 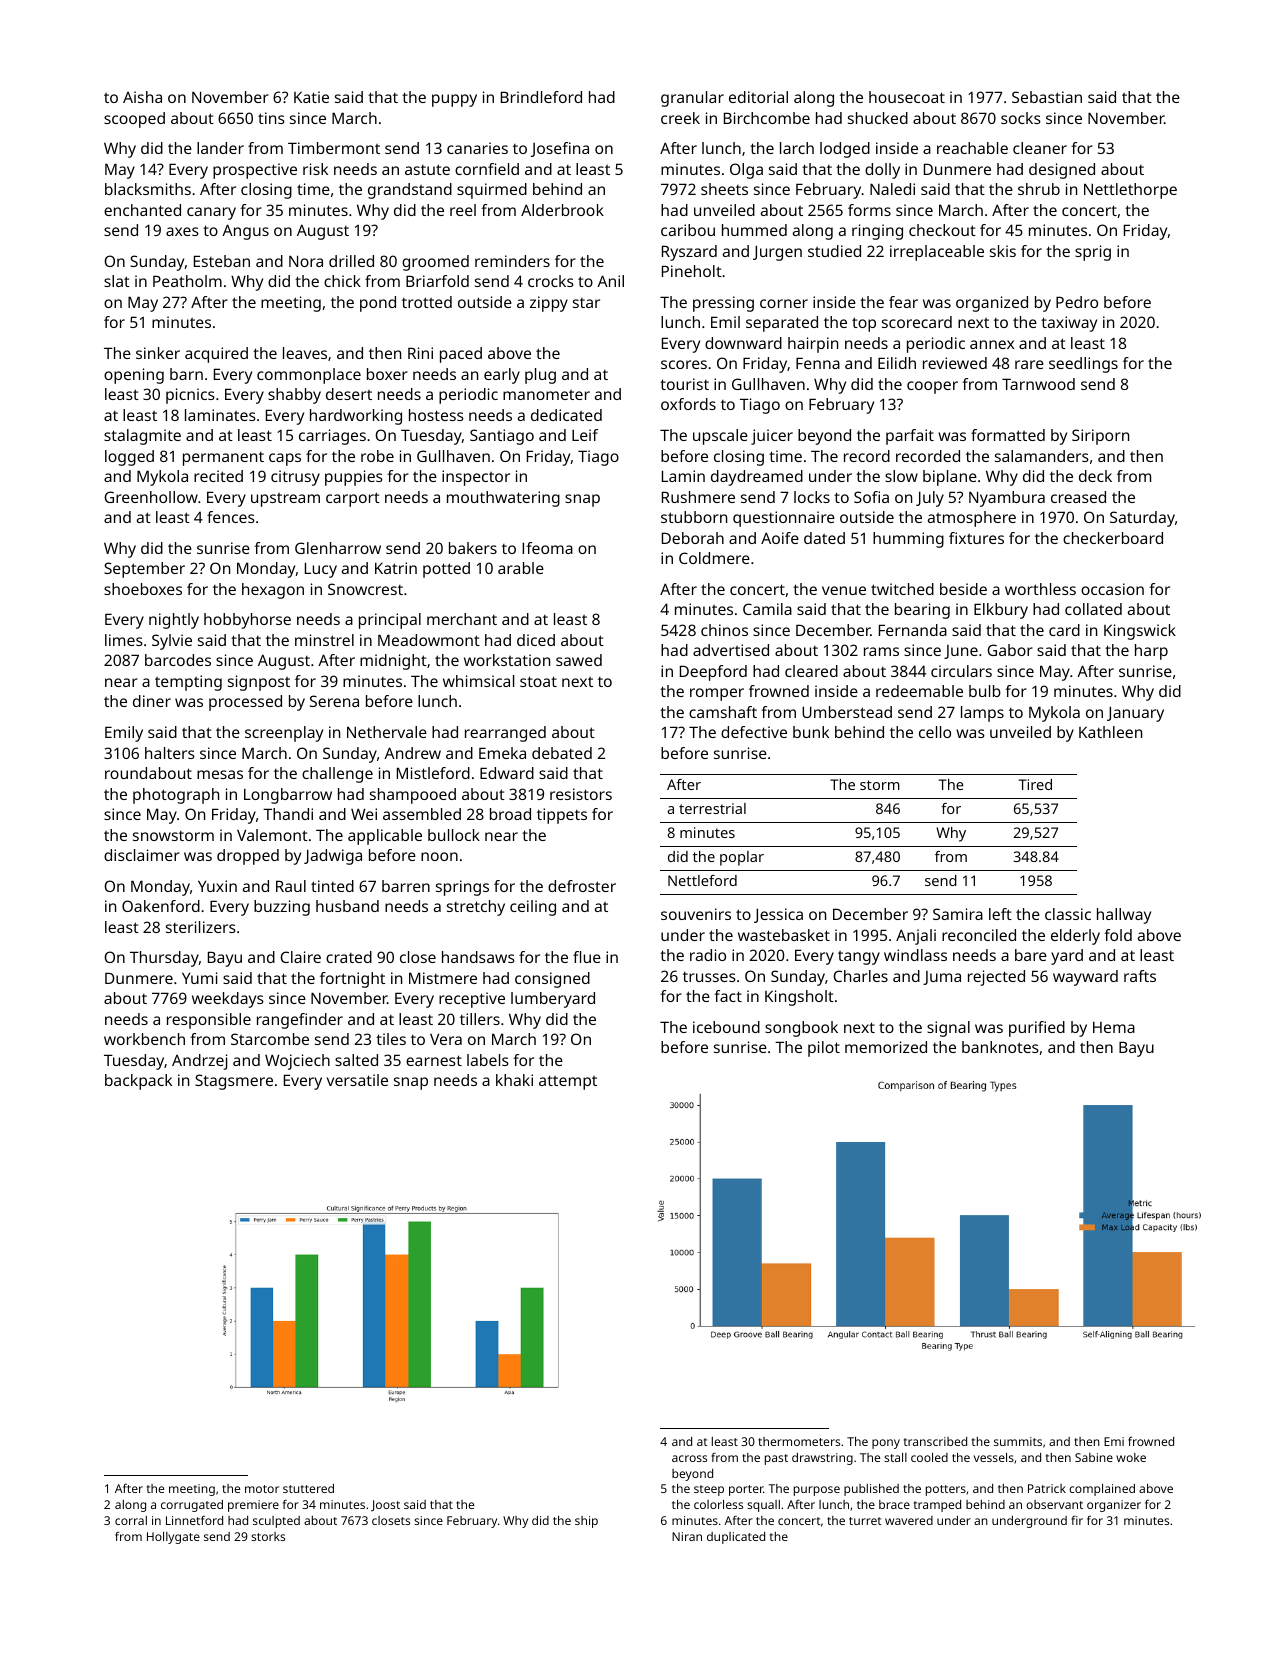 I want to click on Patrick, so click(x=1047, y=1488).
